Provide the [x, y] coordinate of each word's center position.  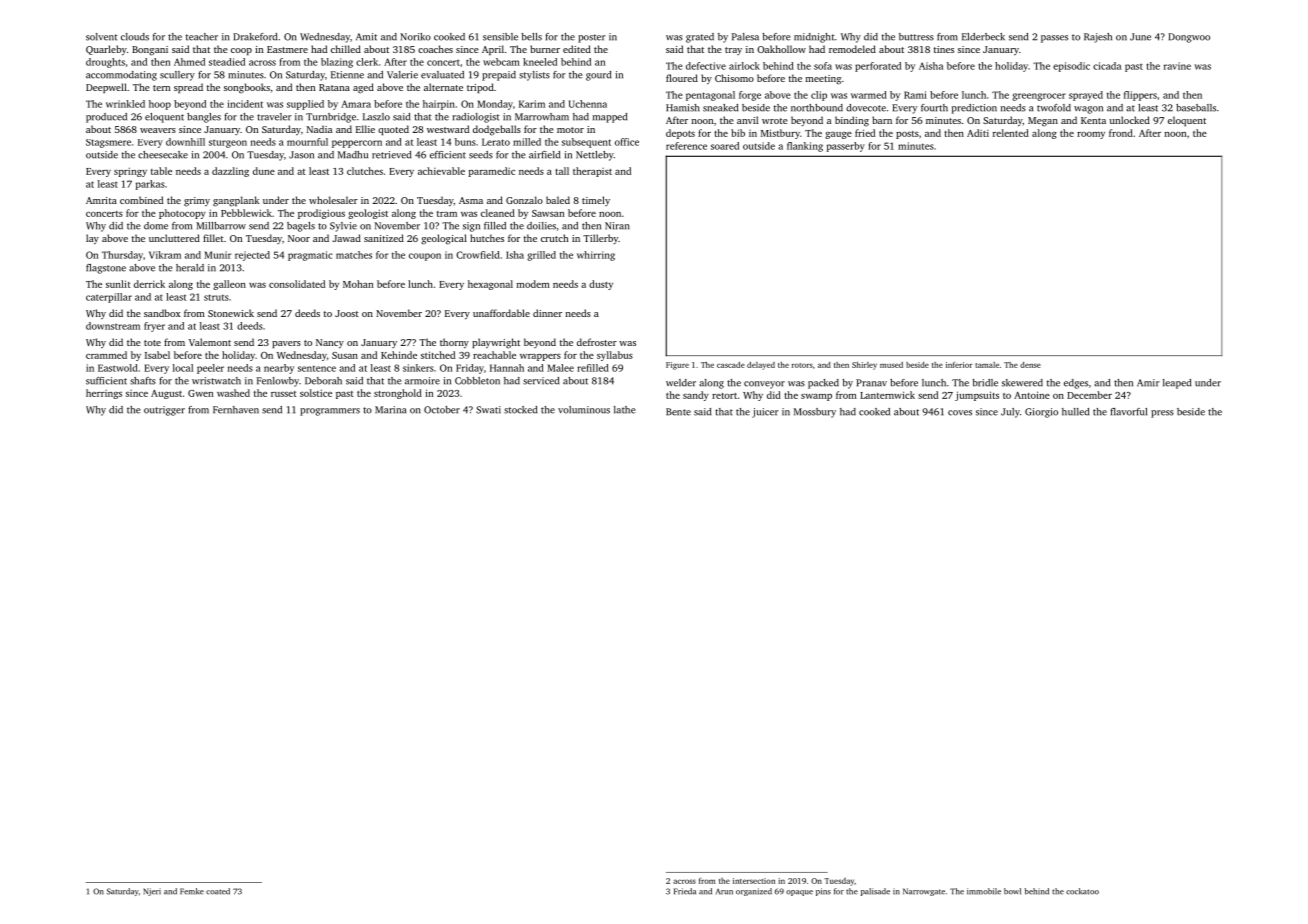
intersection [754, 881]
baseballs [1196, 108]
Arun [724, 892]
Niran [617, 226]
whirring [596, 256]
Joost [347, 313]
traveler [274, 117]
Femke [192, 891]
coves [960, 413]
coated [218, 891]
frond [1121, 133]
